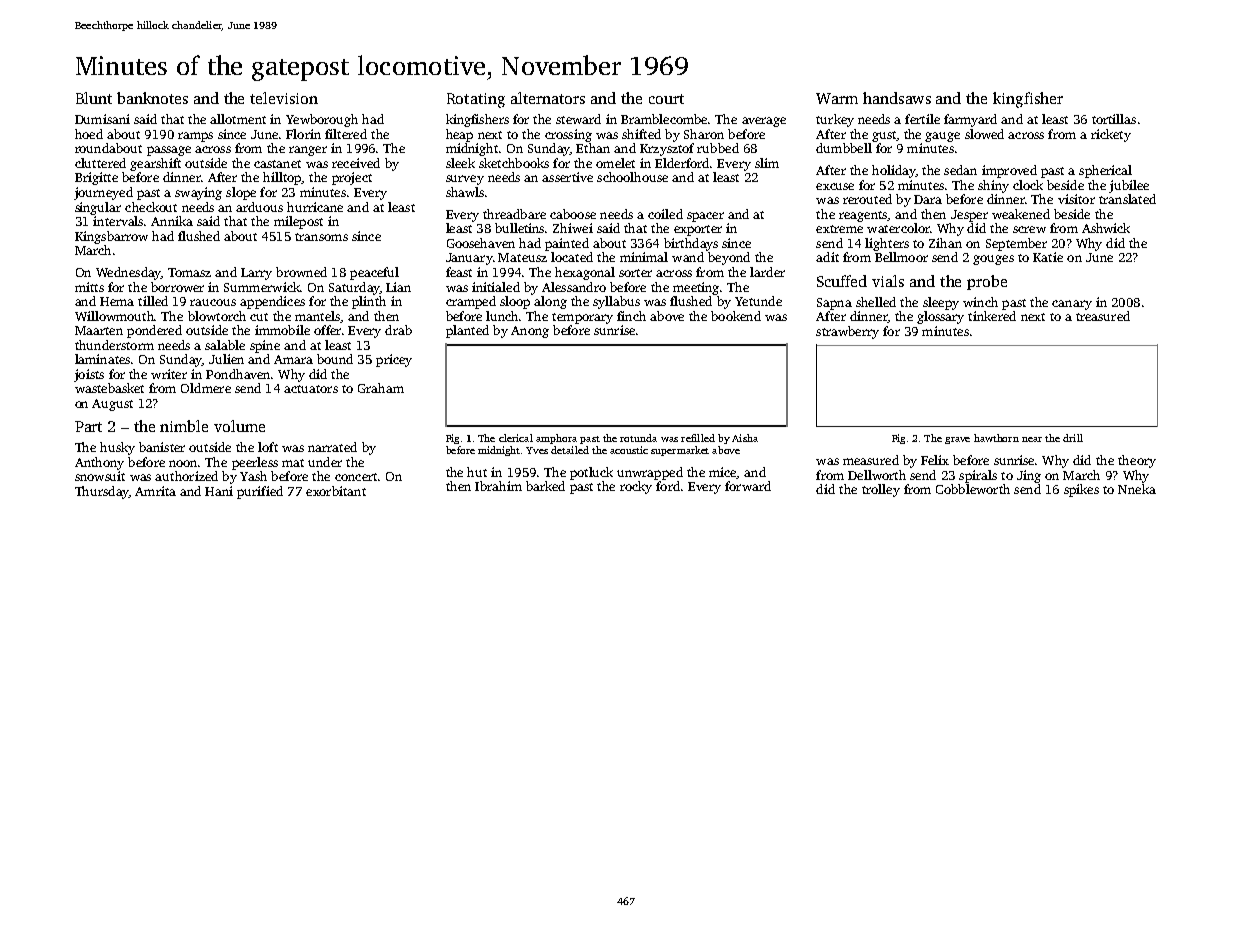  I want to click on Katie, so click(1048, 257).
